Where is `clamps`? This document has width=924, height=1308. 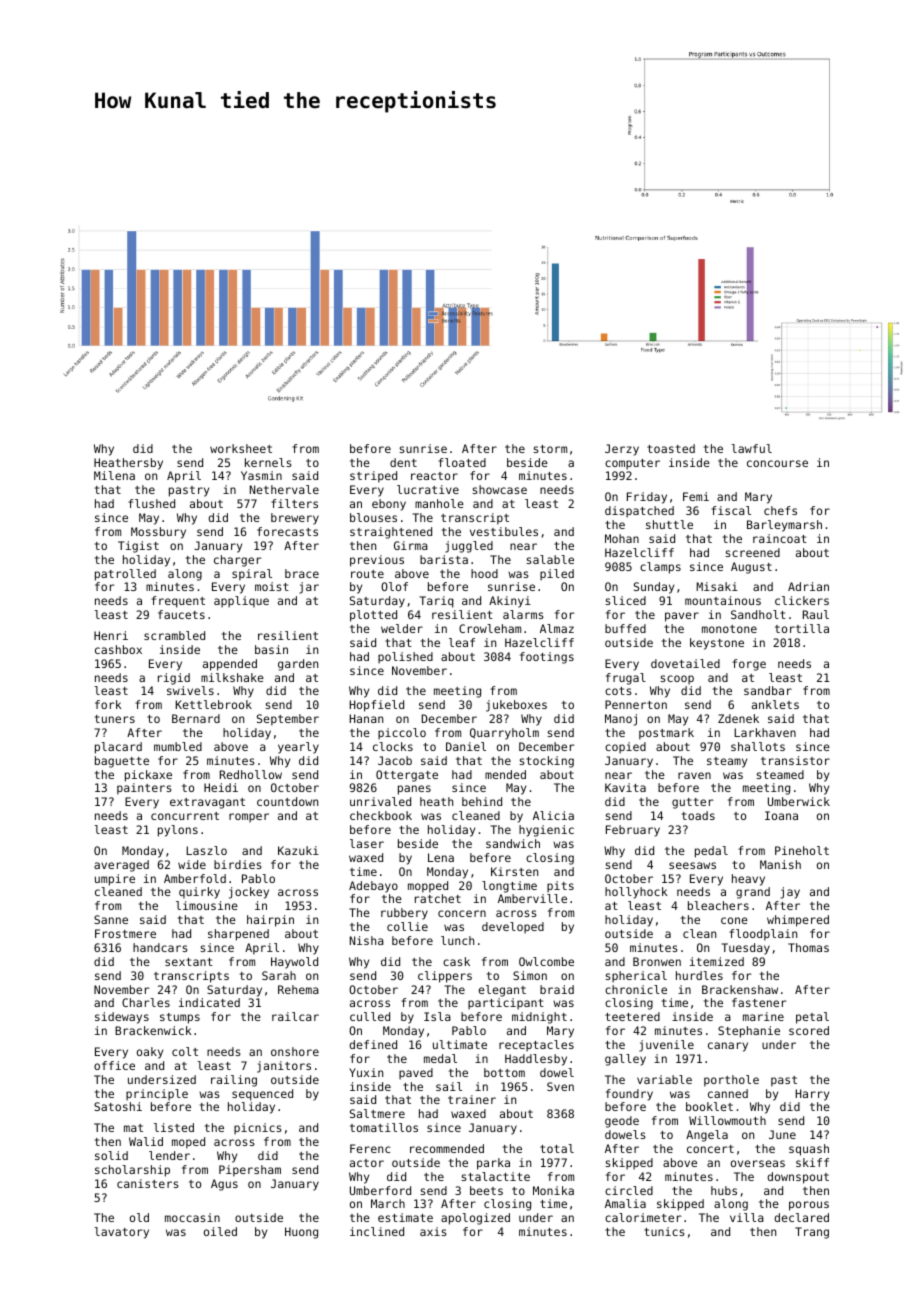 clamps is located at coordinates (660, 568).
